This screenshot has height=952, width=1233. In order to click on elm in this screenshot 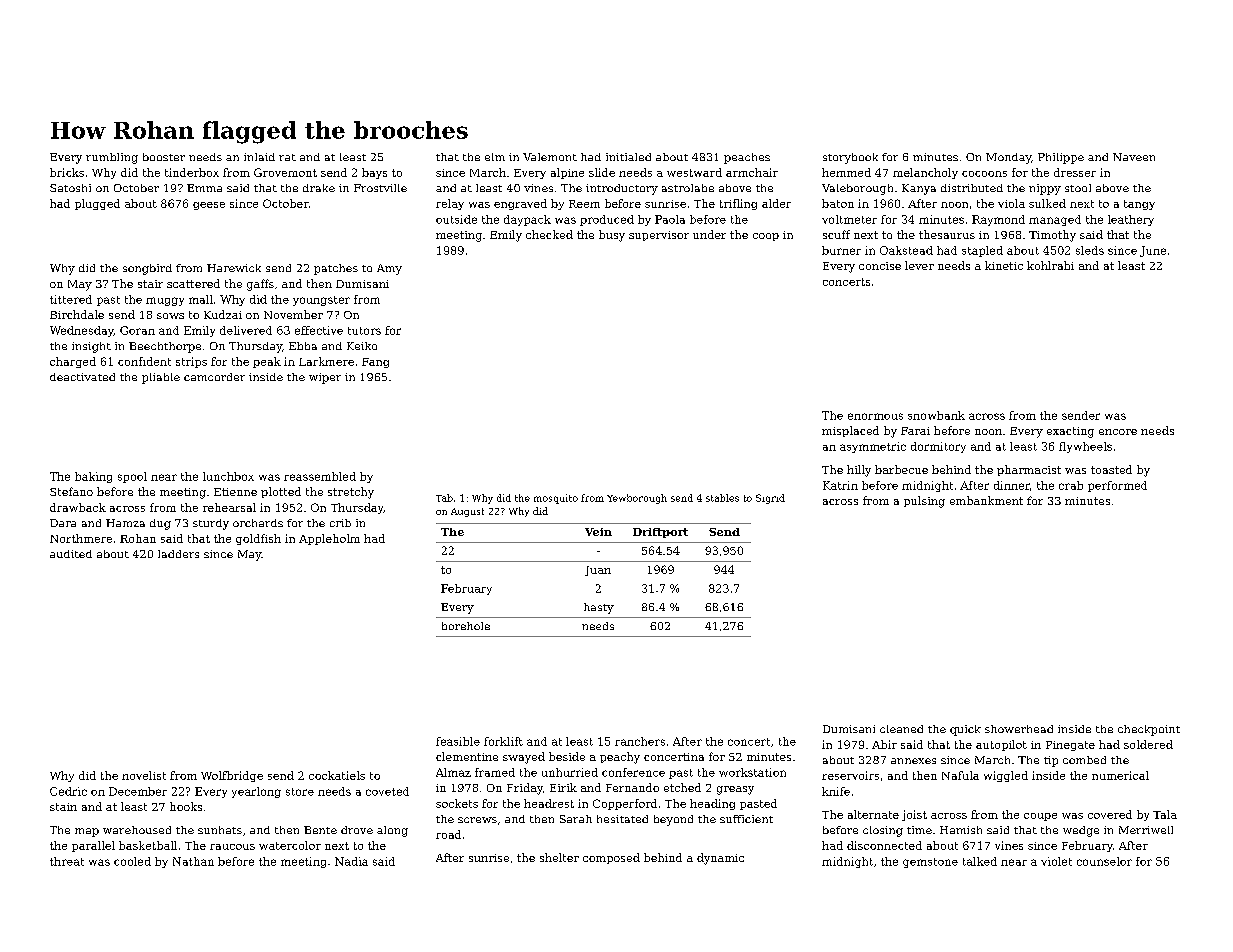, I will do `click(495, 157)`.
